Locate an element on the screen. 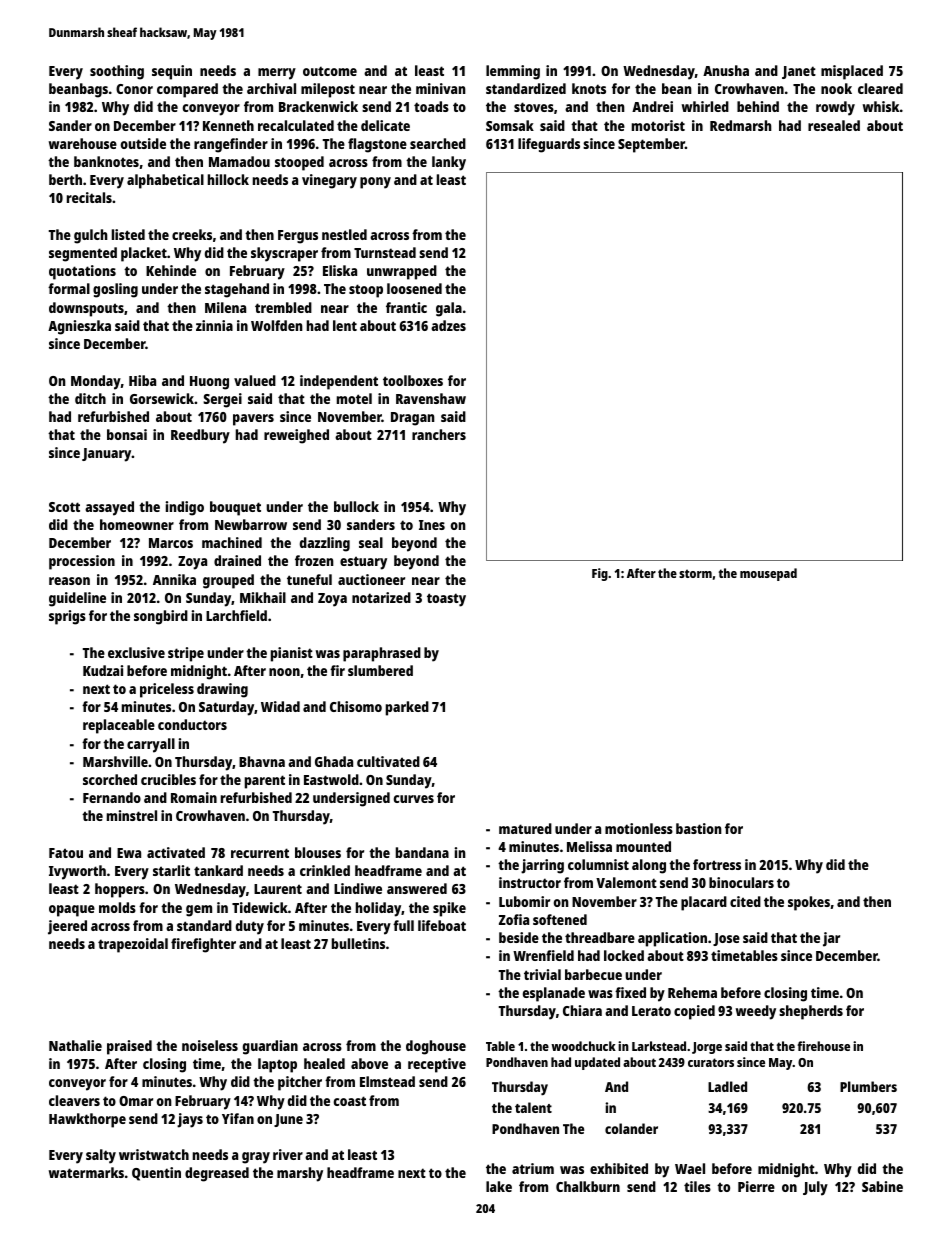  whisk is located at coordinates (881, 106).
